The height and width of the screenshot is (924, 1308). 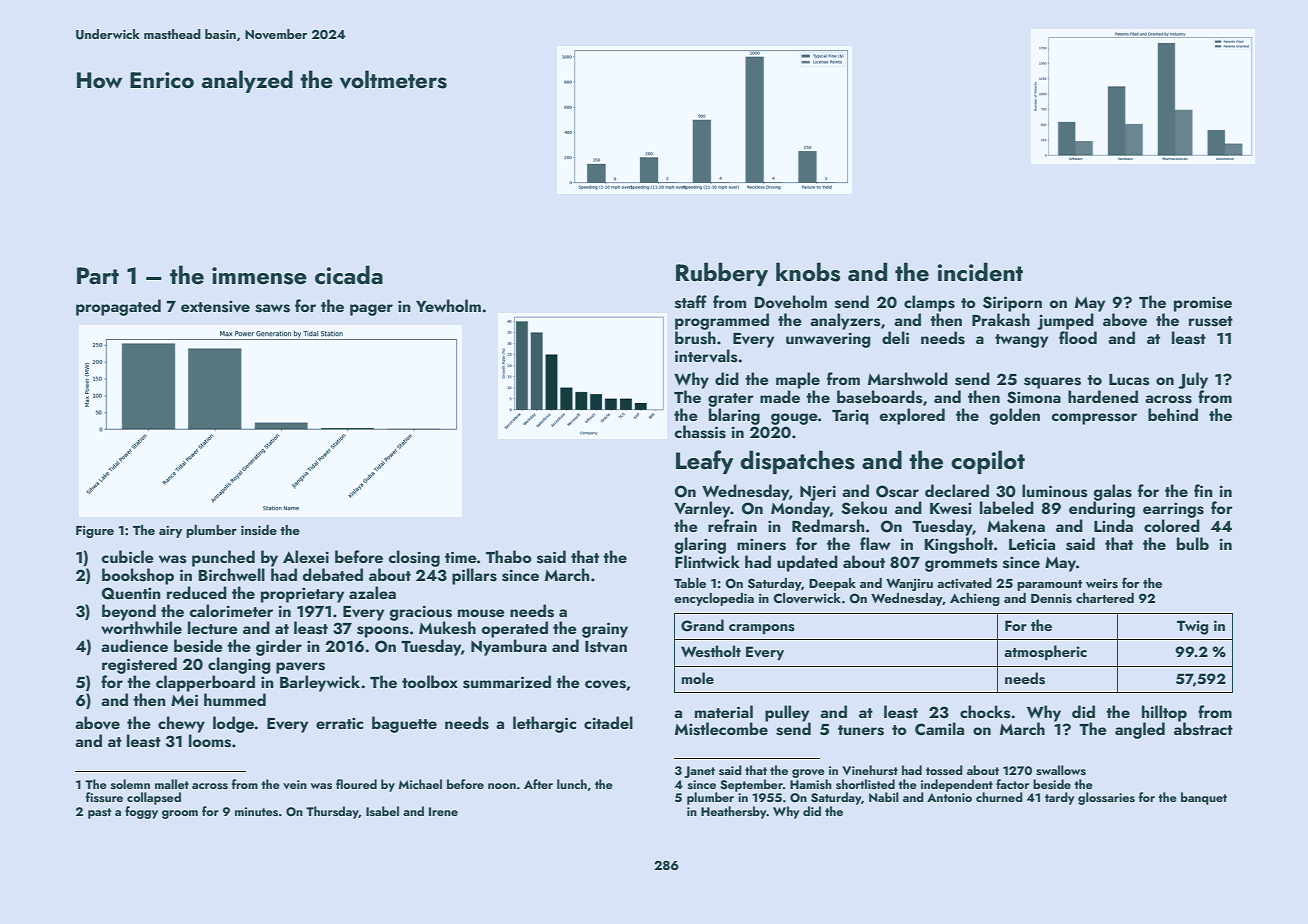 I want to click on Twig, so click(x=1192, y=627).
